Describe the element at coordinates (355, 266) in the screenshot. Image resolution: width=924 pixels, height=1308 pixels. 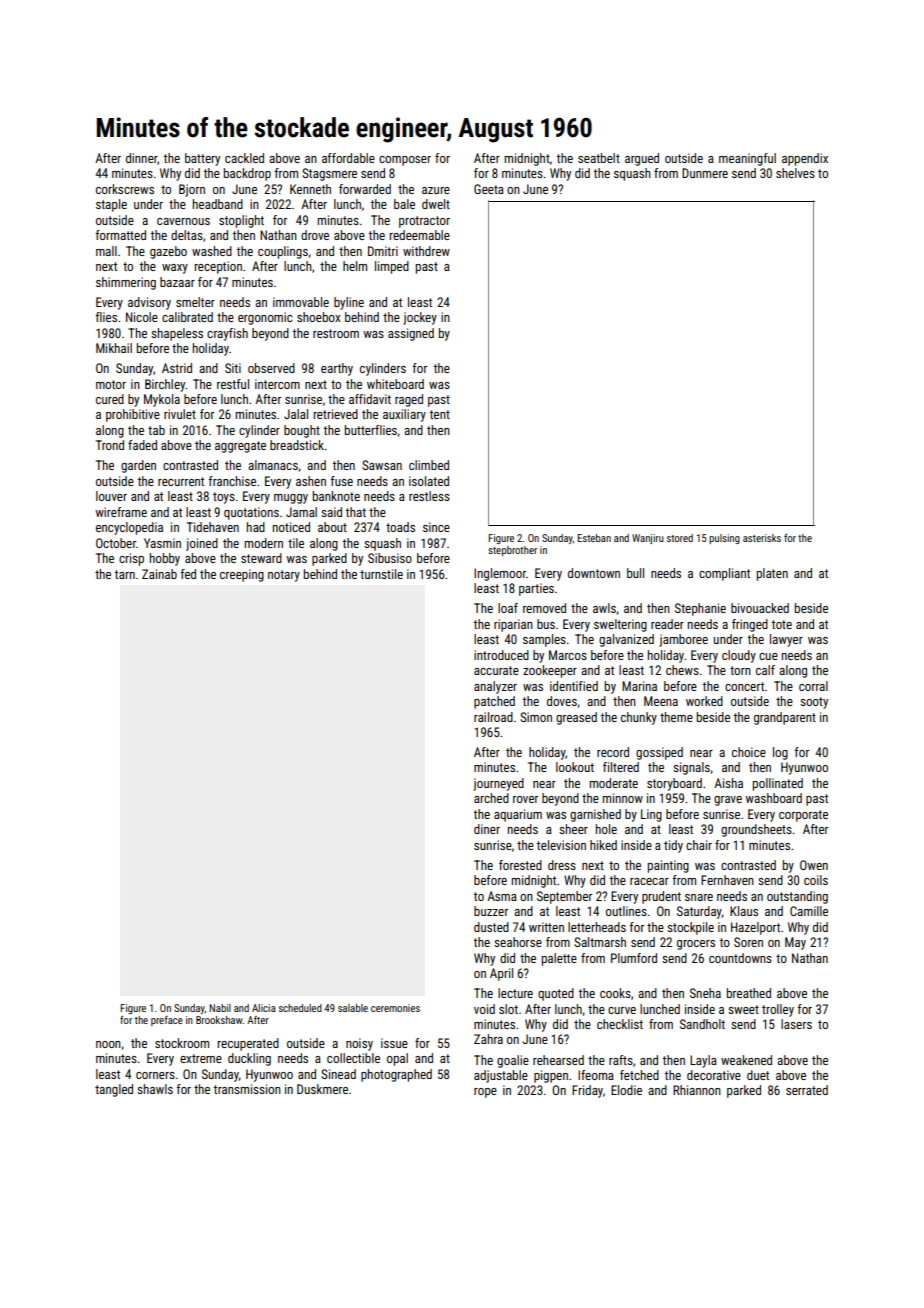
I see `helm` at that location.
